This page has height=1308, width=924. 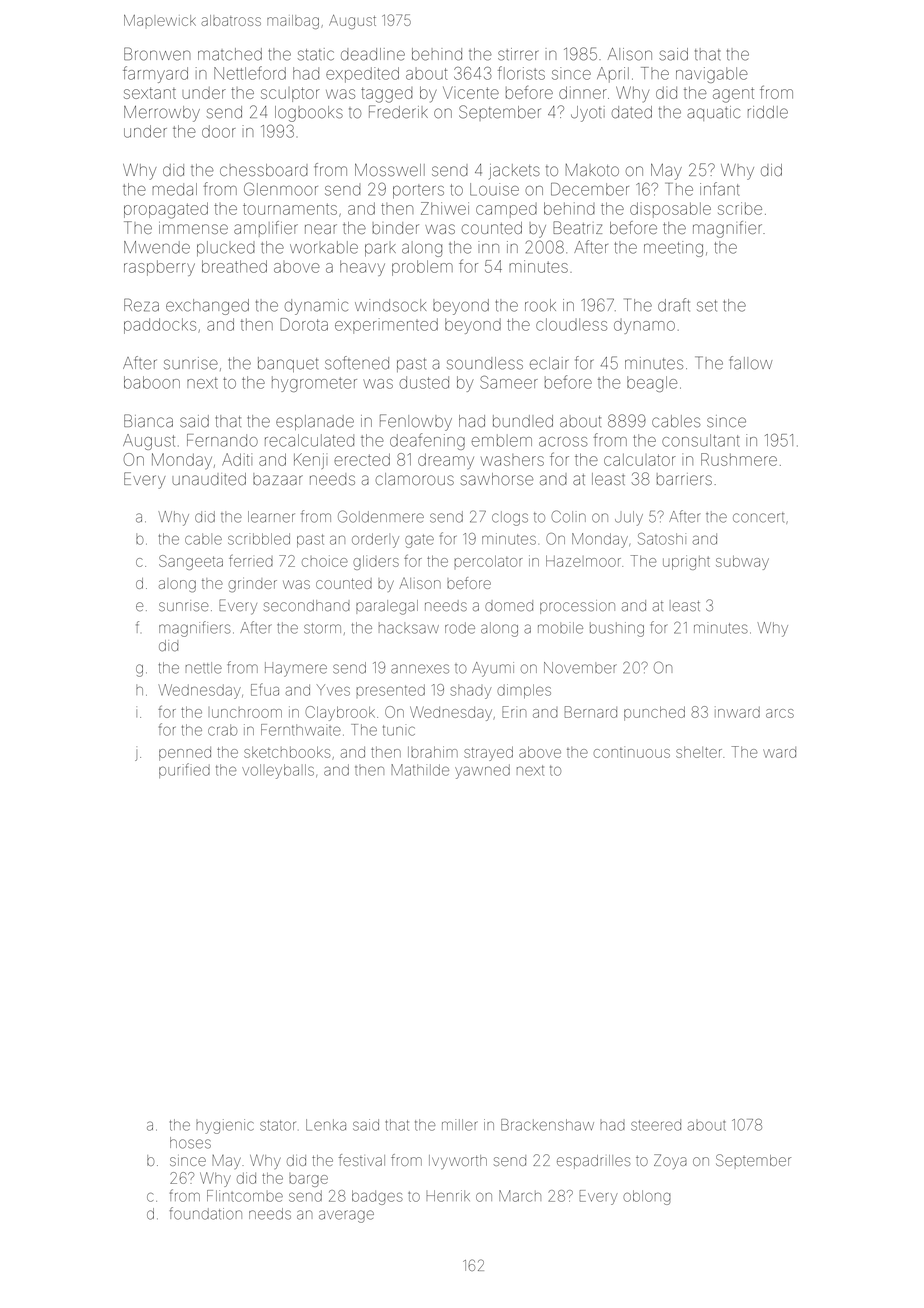 What do you see at coordinates (712, 75) in the page?
I see `navigable` at bounding box center [712, 75].
